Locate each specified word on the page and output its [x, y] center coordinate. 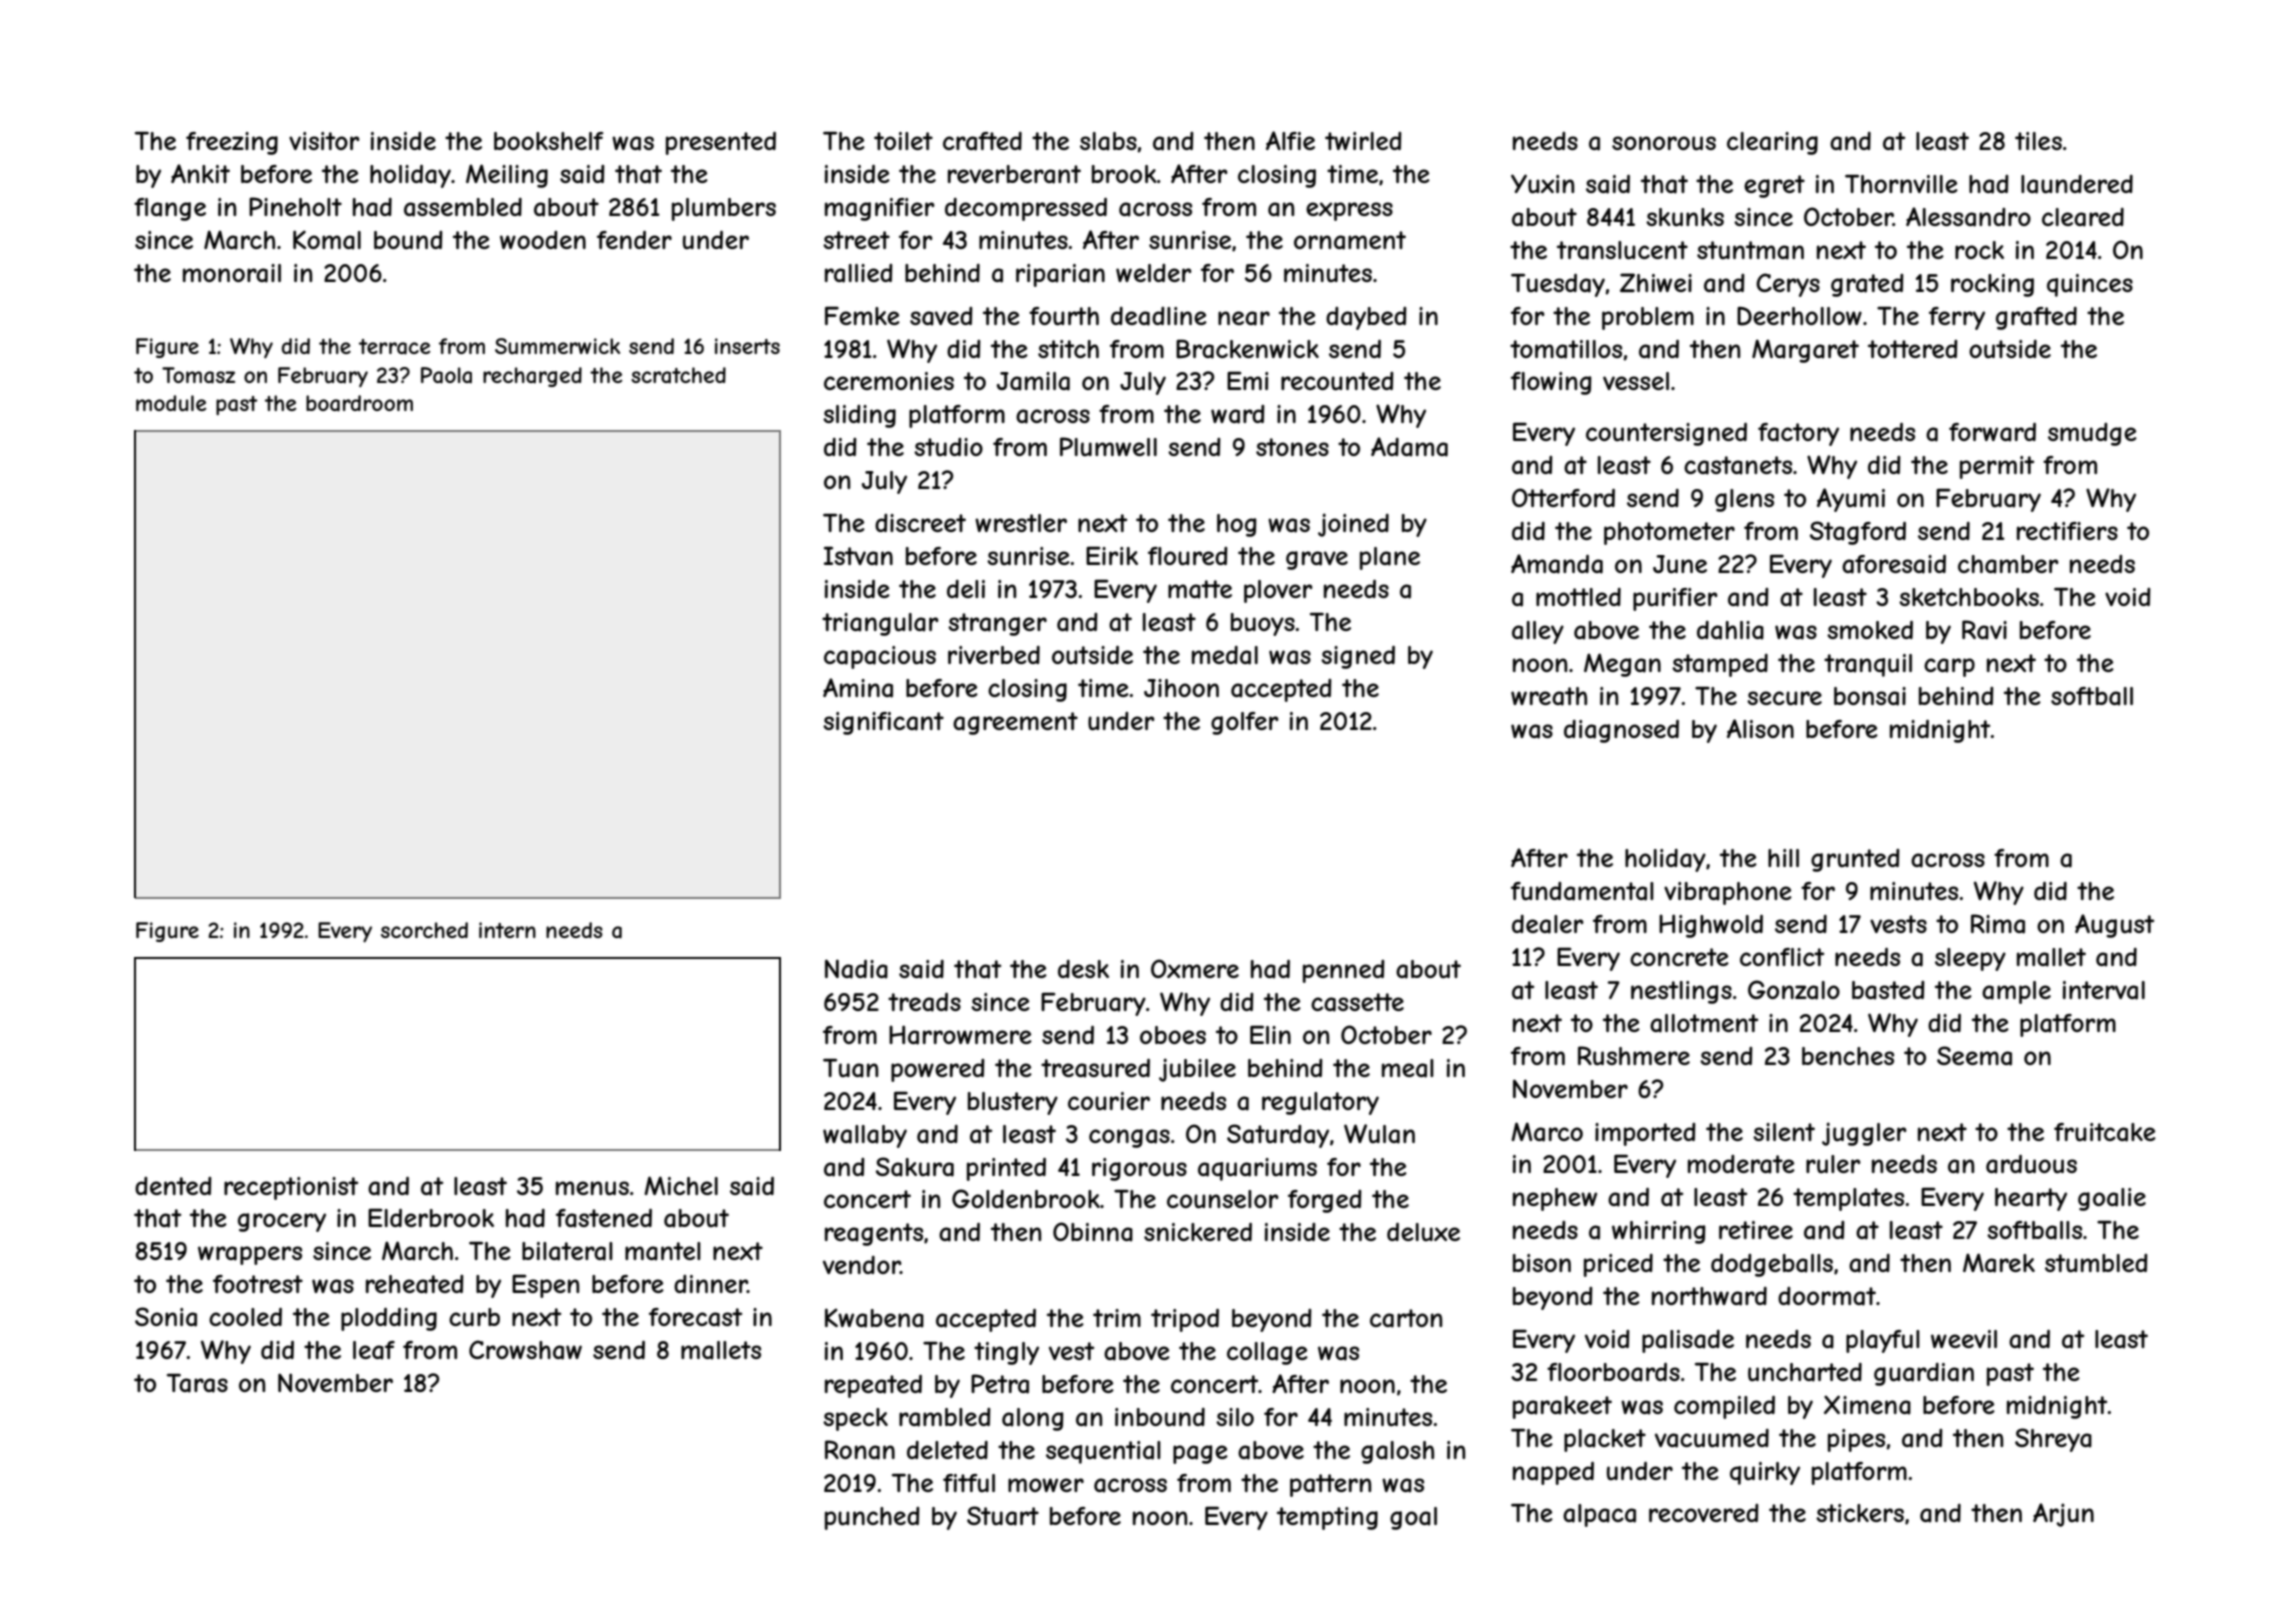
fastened [604, 1218]
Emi [1247, 380]
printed [1006, 1169]
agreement [1015, 723]
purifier [1675, 599]
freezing [232, 143]
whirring [1659, 1232]
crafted [982, 141]
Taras [197, 1383]
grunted [1855, 860]
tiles [2038, 141]
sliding [859, 416]
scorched [424, 930]
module [171, 403]
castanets [1738, 465]
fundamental [1582, 891]
